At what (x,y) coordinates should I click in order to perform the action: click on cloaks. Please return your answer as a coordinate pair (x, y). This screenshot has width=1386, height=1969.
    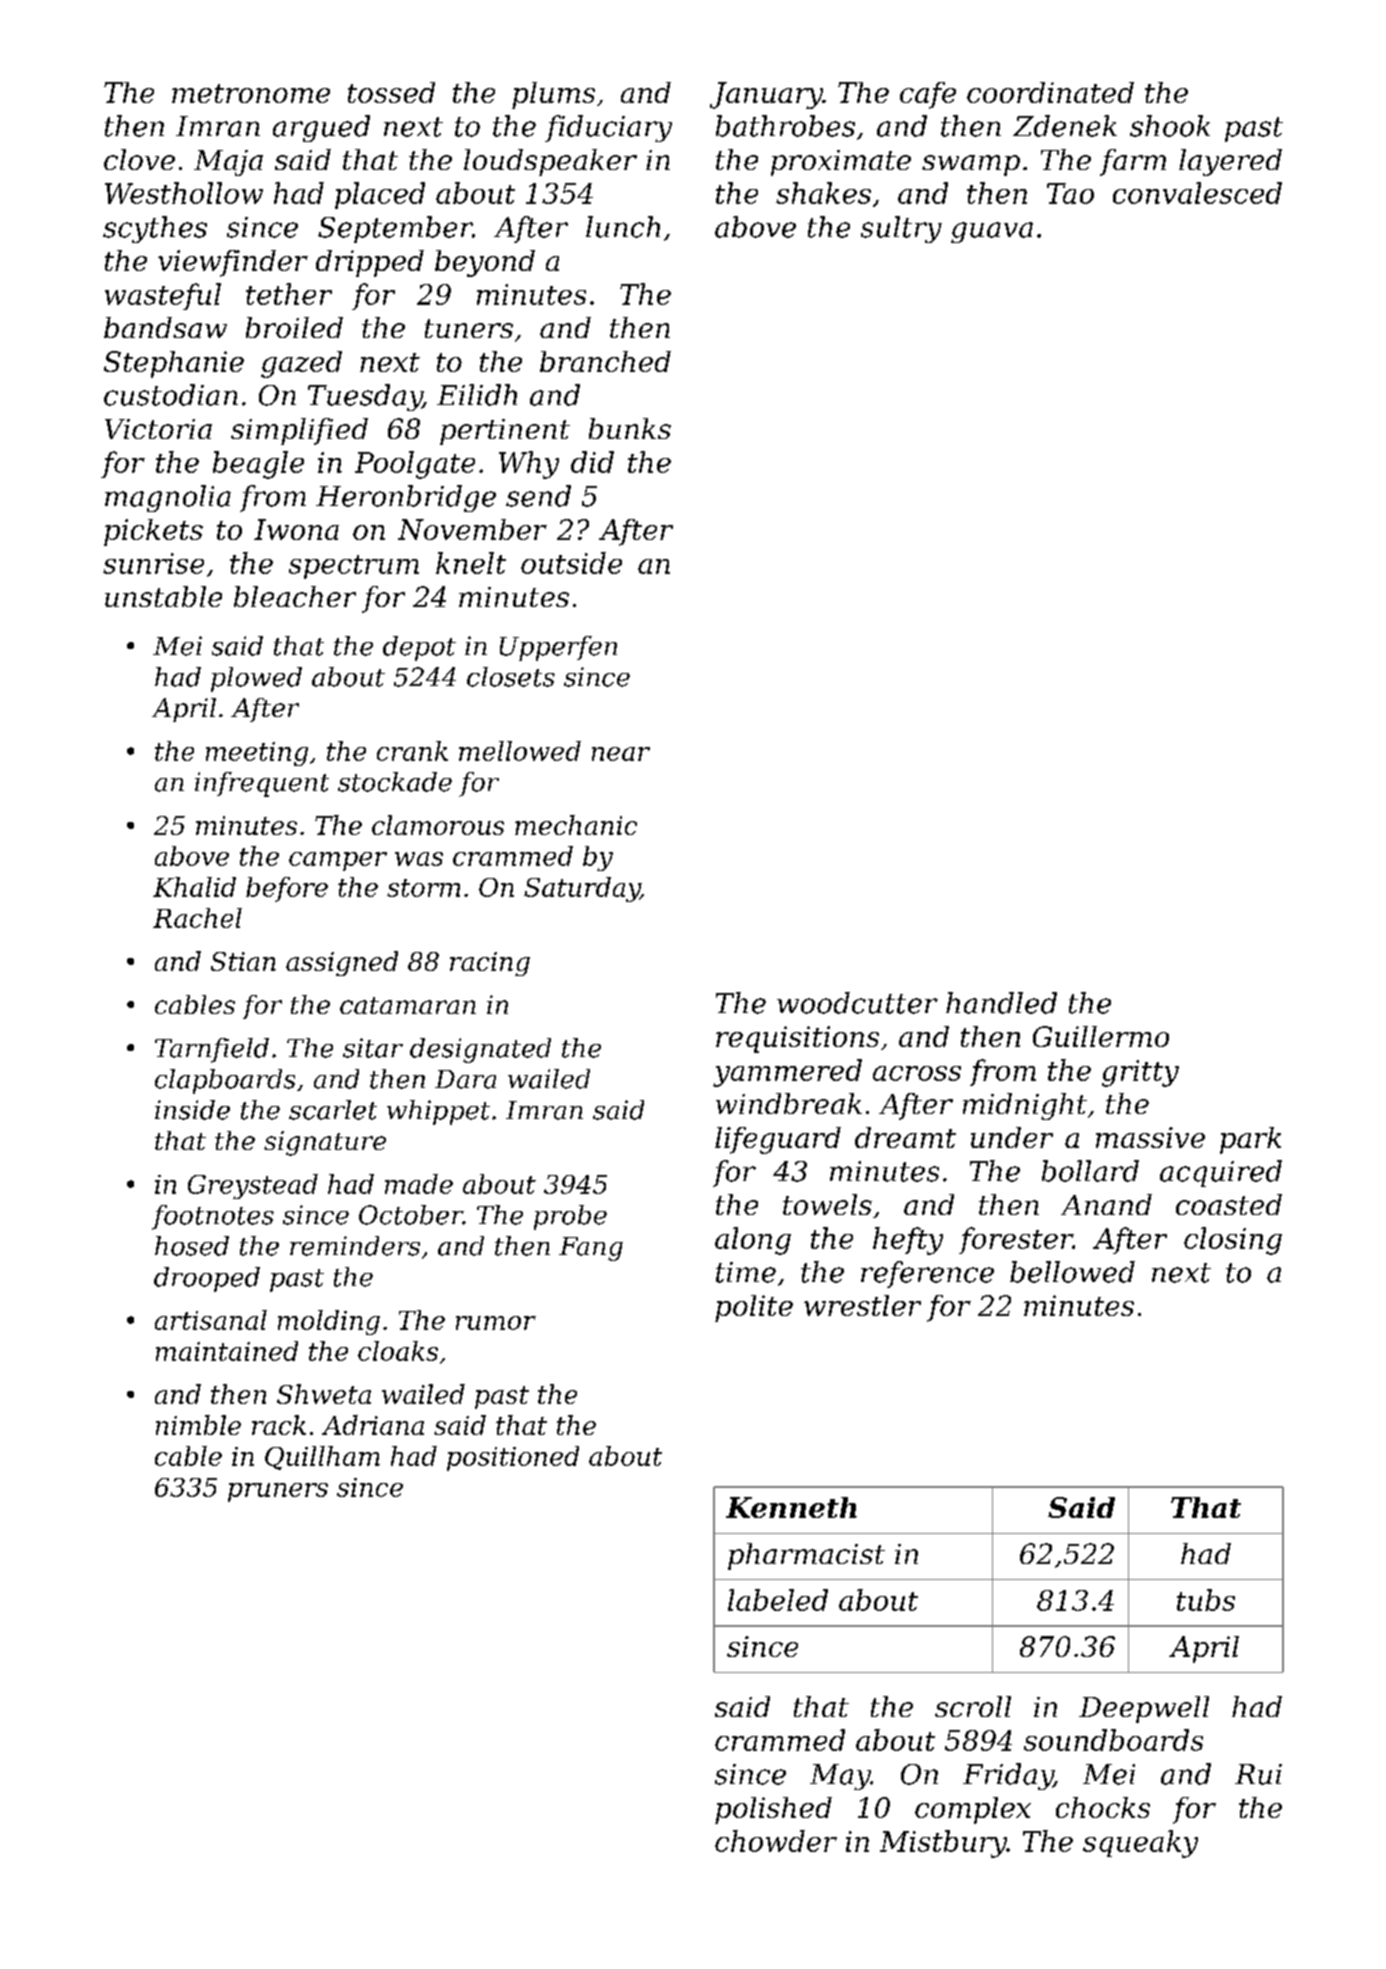
    Looking at the image, I should click on (398, 1351).
